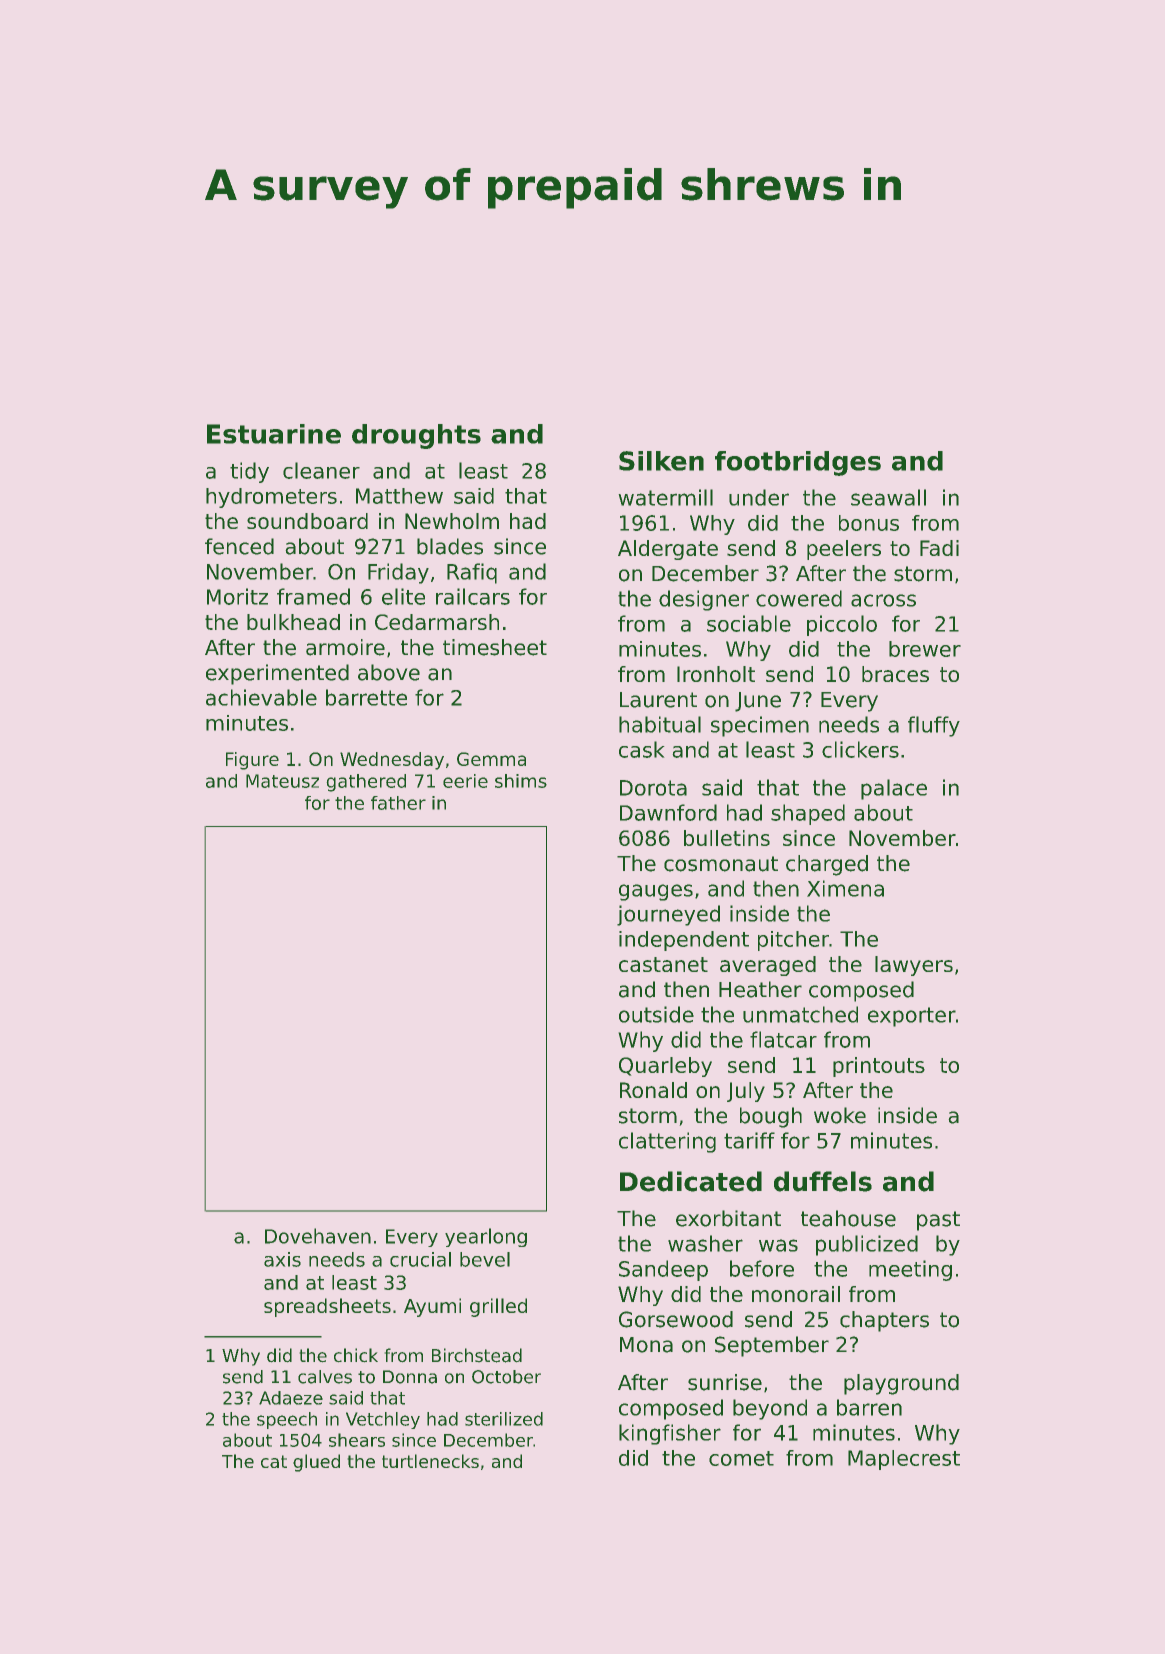 The width and height of the screenshot is (1165, 1654). Describe the element at coordinates (277, 674) in the screenshot. I see `experimented` at that location.
